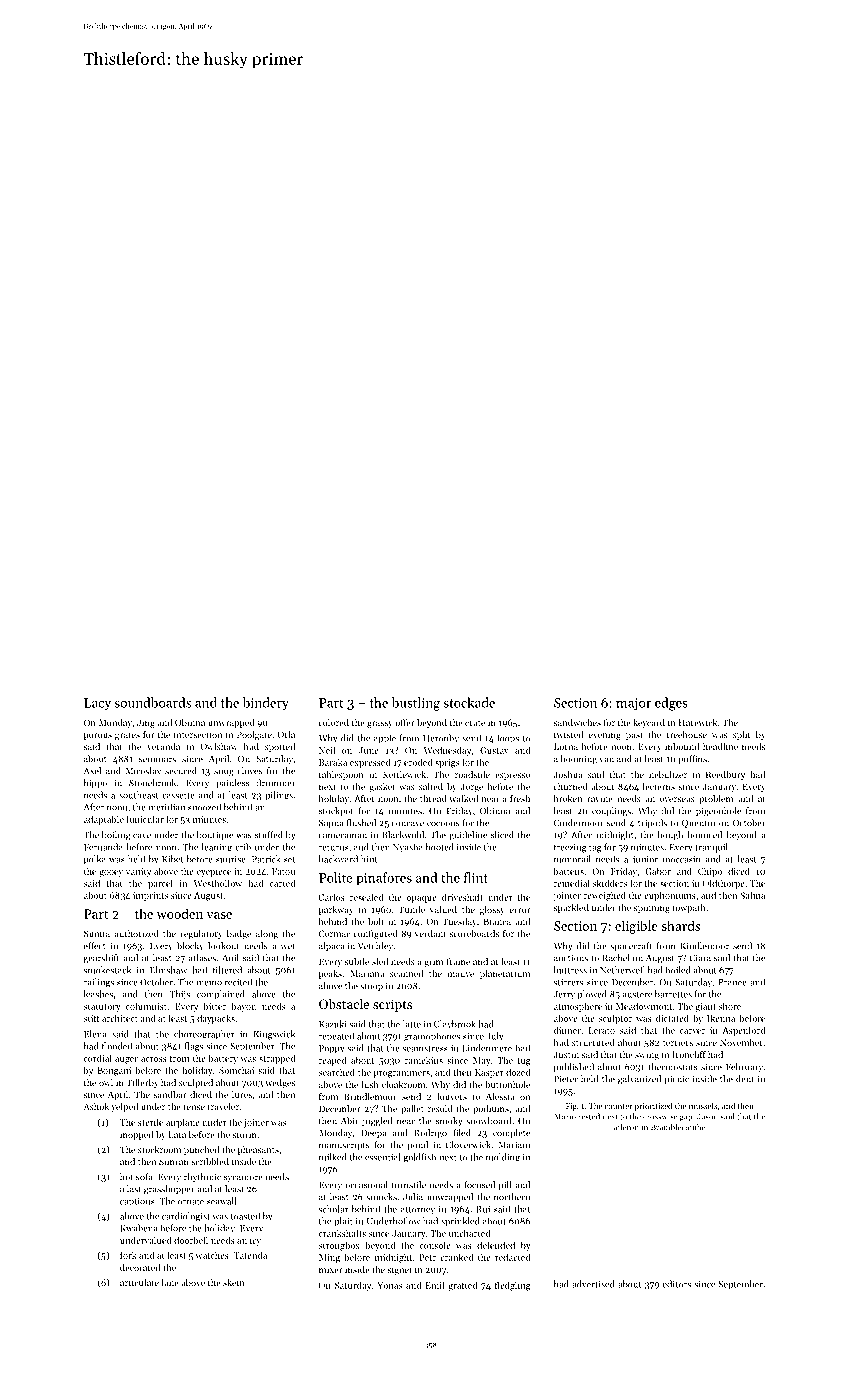 The height and width of the screenshot is (1400, 849). What do you see at coordinates (725, 775) in the screenshot?
I see `Reedbury` at bounding box center [725, 775].
